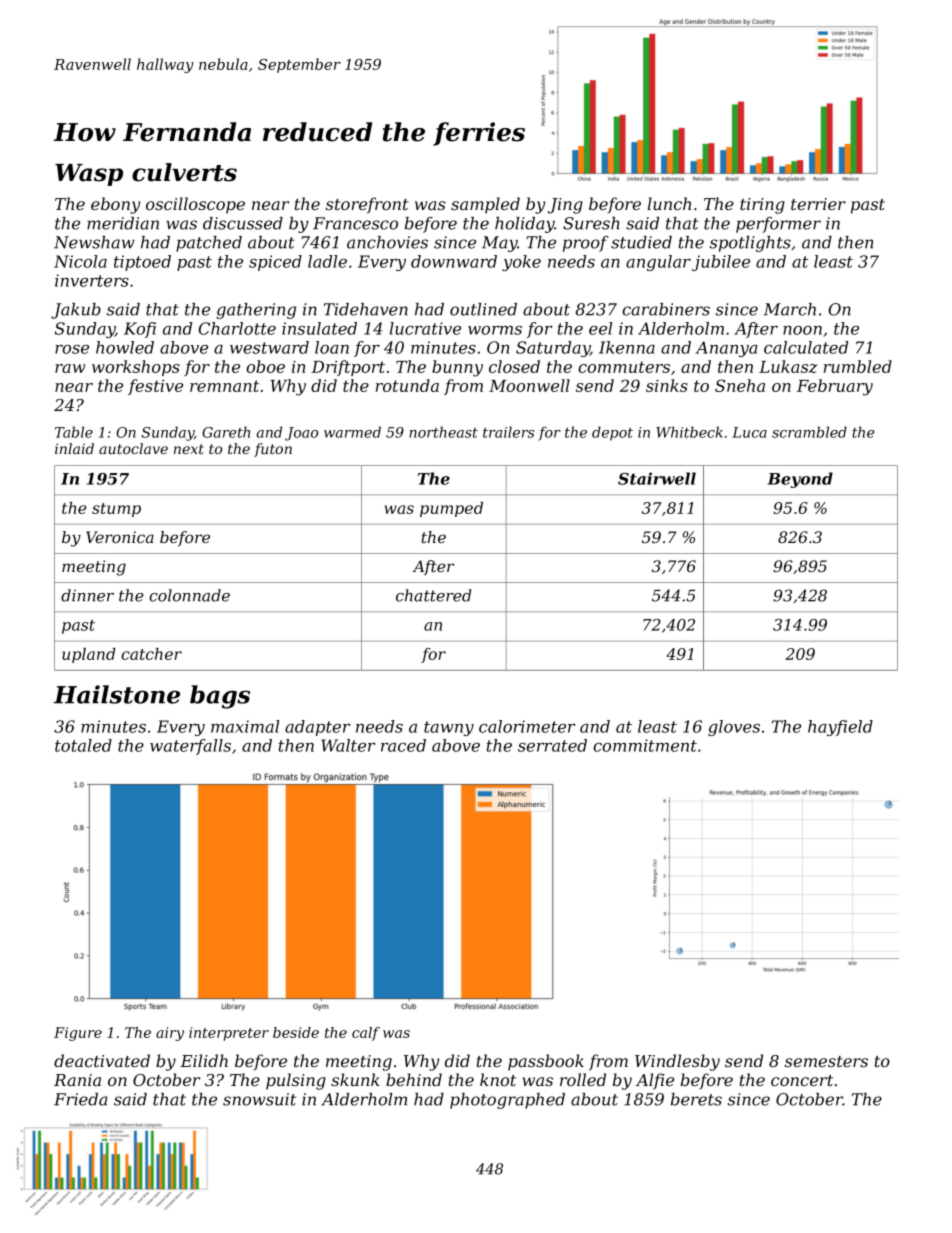 The image size is (952, 1233). I want to click on raw, so click(70, 368).
